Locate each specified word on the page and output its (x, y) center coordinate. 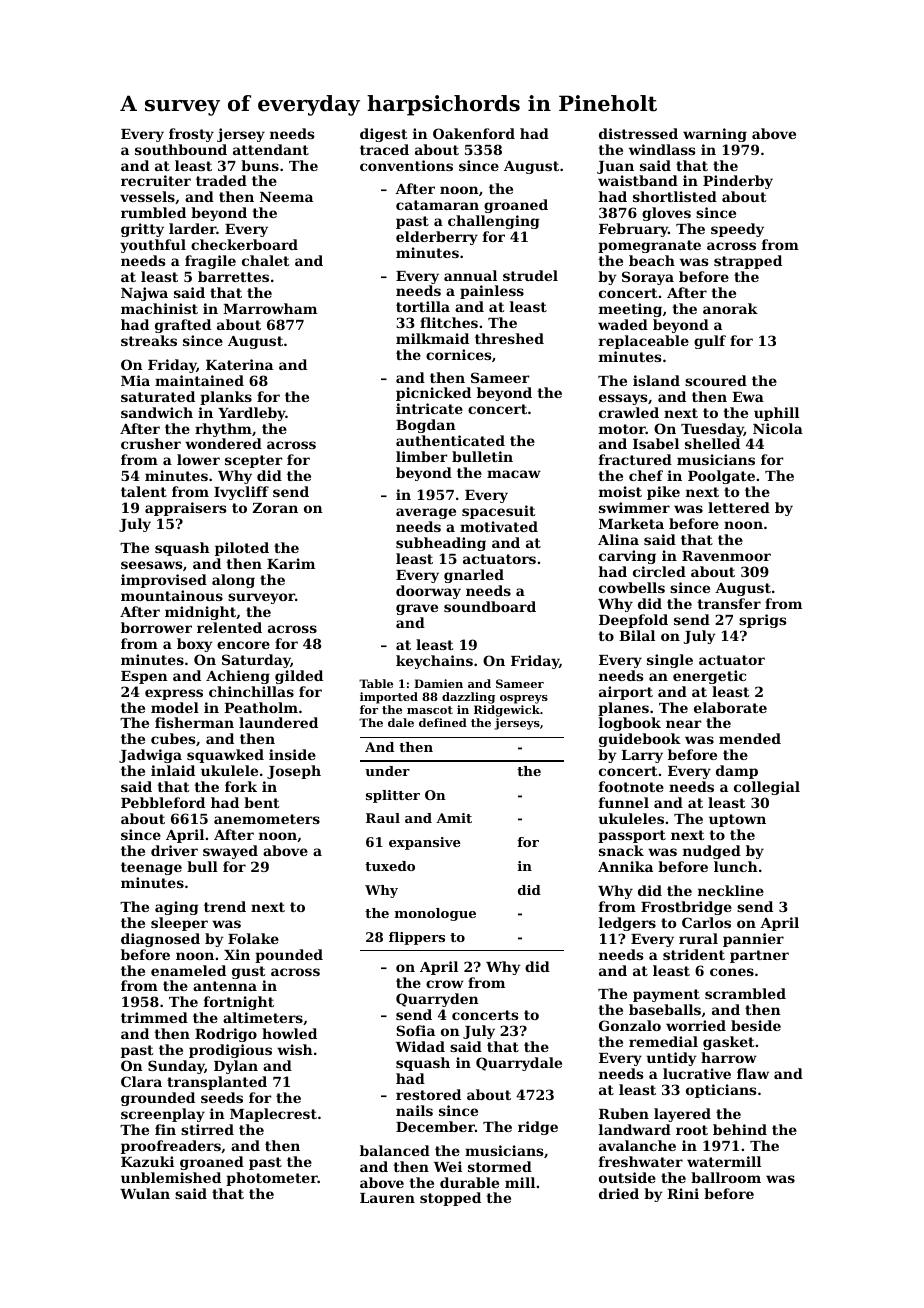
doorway (428, 592)
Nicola (778, 428)
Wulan (145, 1193)
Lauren (387, 1198)
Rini (683, 1193)
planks (226, 398)
